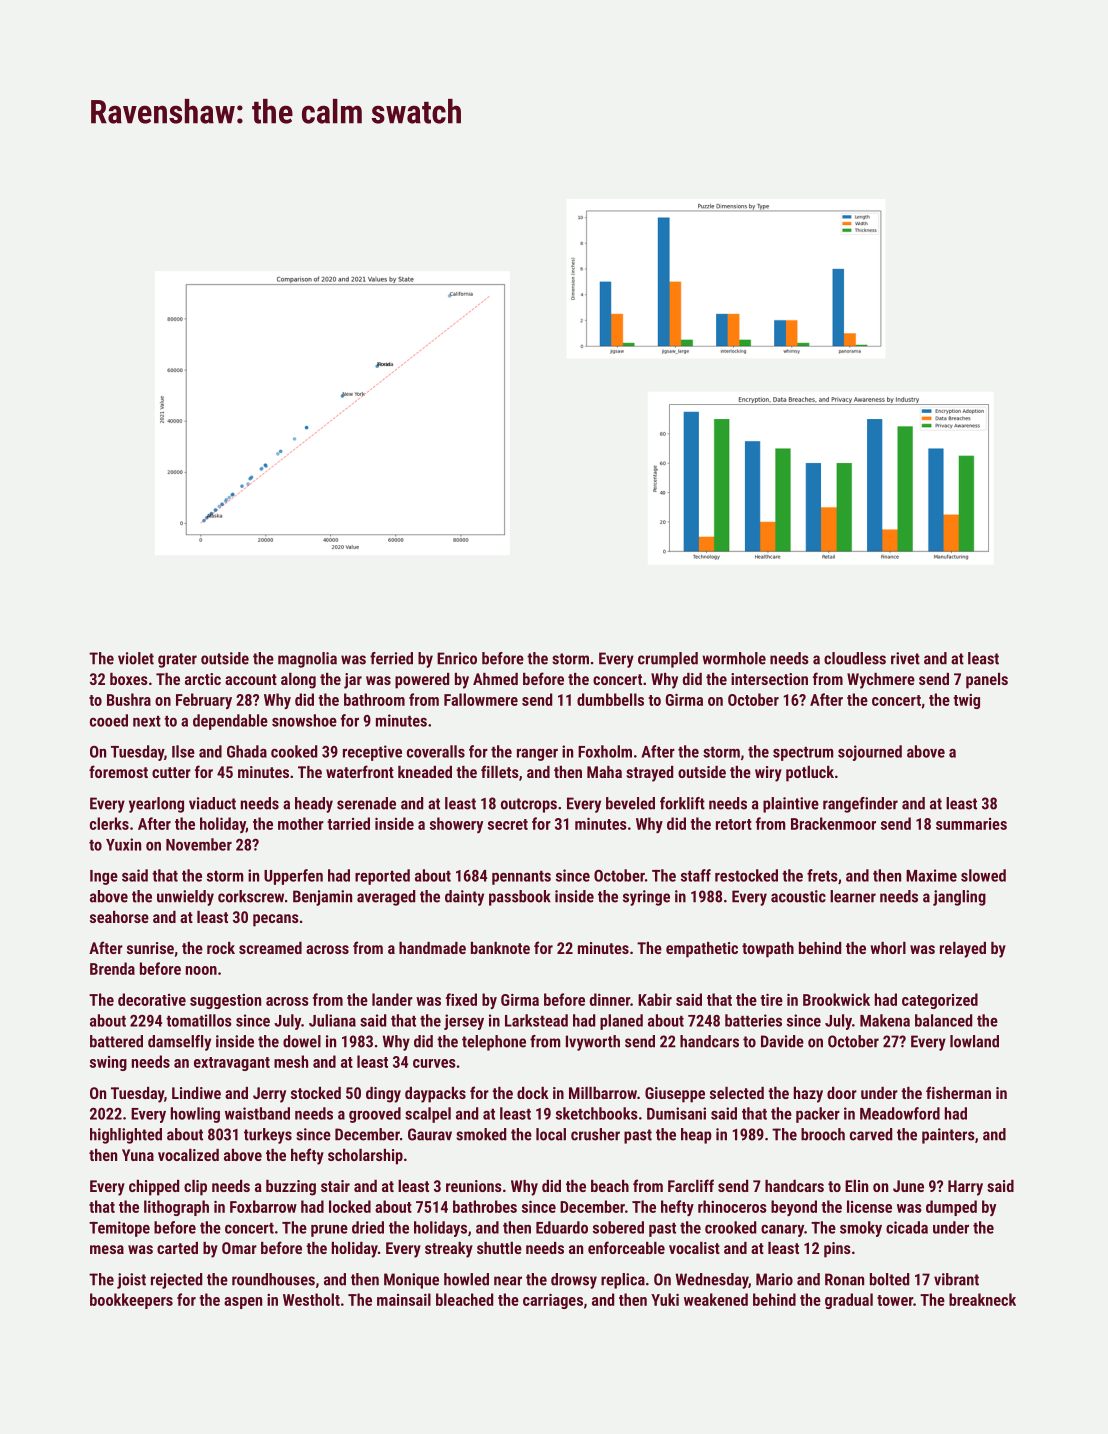  I want to click on crumpled, so click(668, 660).
